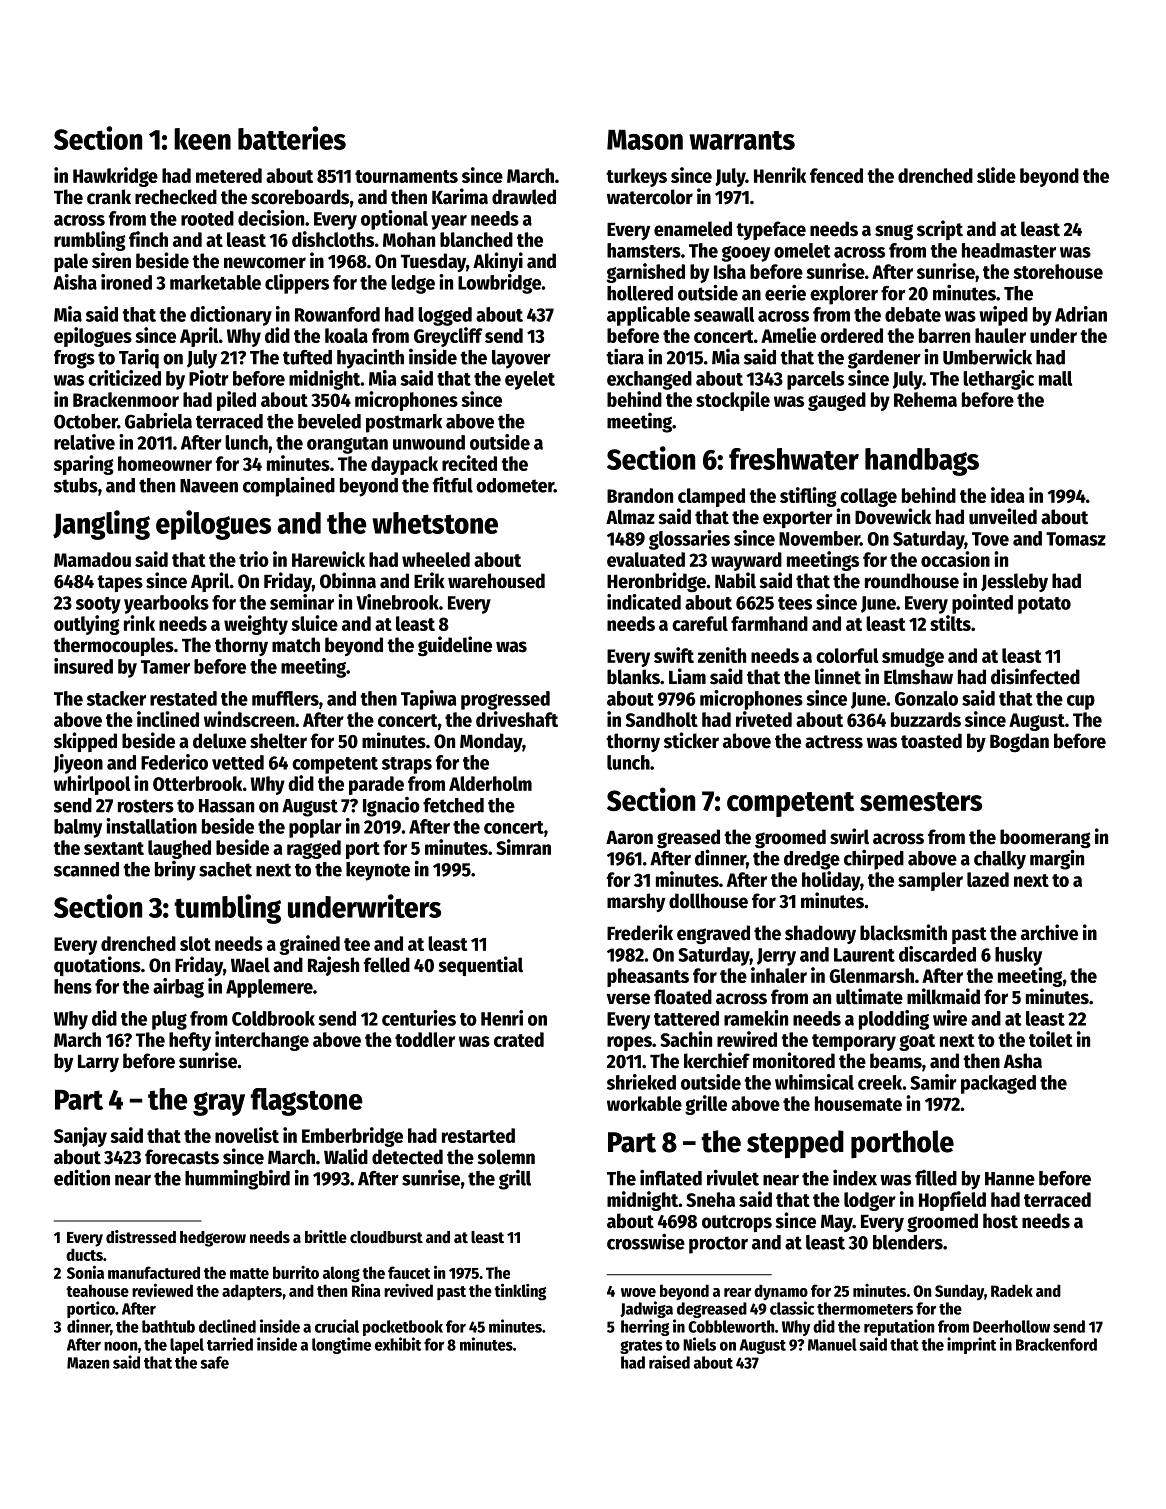 The height and width of the screenshot is (1509, 1166). I want to click on actress, so click(834, 742).
